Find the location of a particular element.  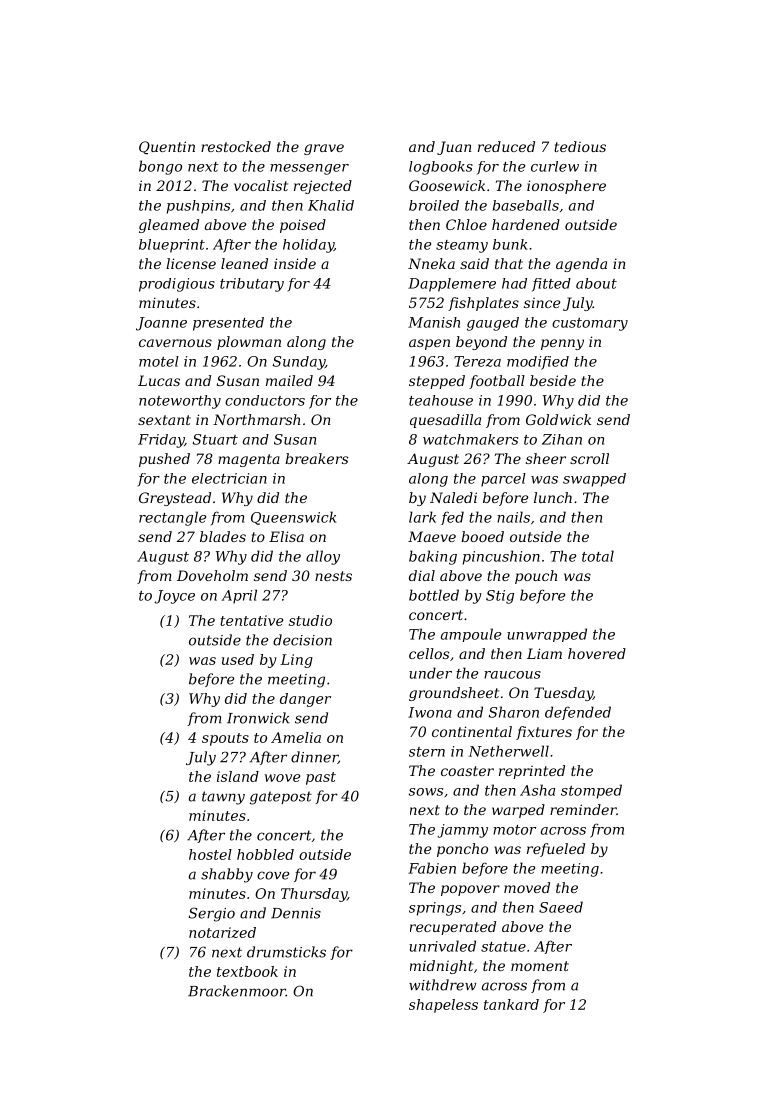

grave is located at coordinates (324, 149).
